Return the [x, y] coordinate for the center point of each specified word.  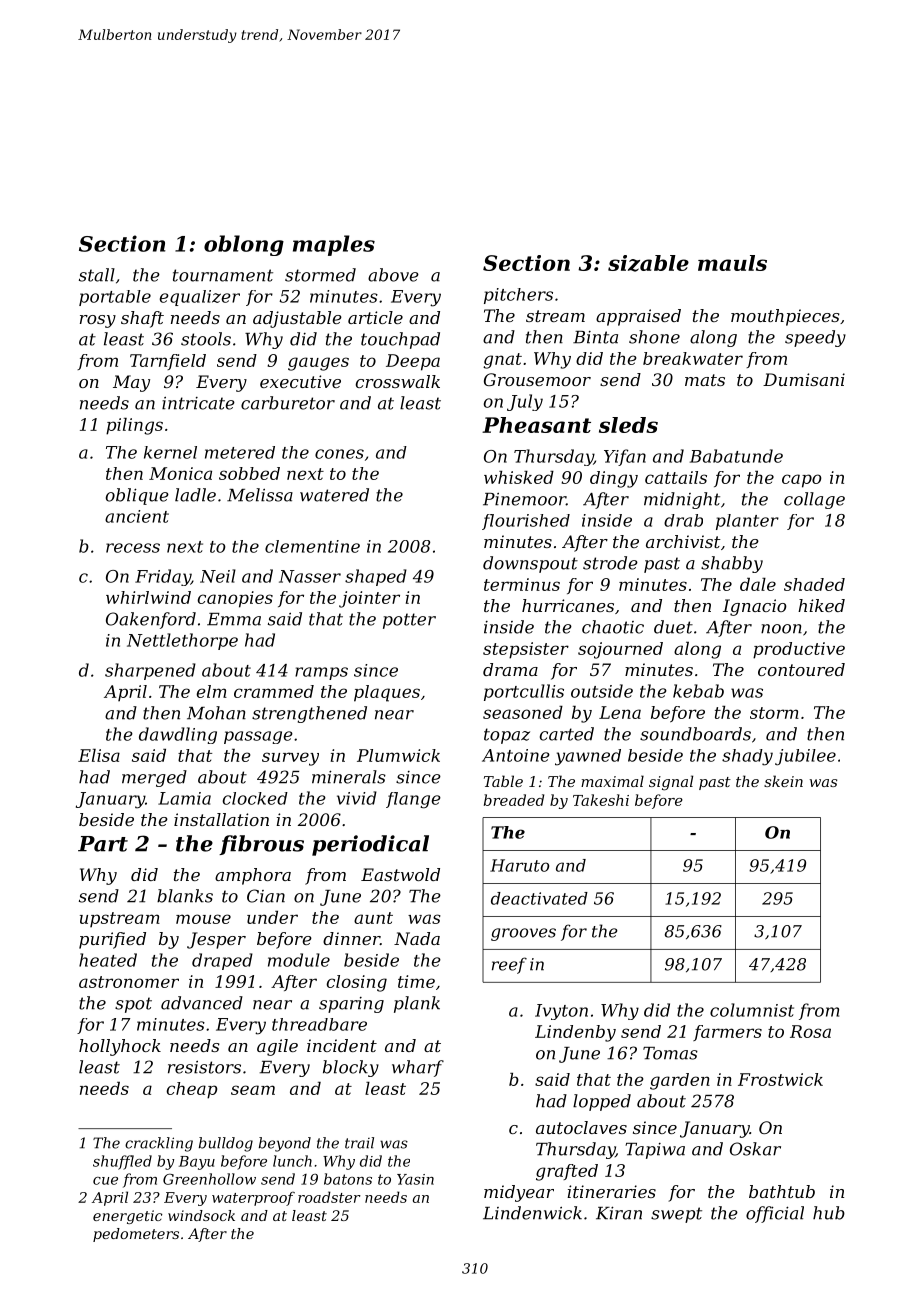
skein [783, 781]
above [393, 275]
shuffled [122, 1162]
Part [103, 844]
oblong [244, 245]
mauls [732, 263]
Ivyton [561, 1012]
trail [359, 1143]
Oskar [755, 1149]
